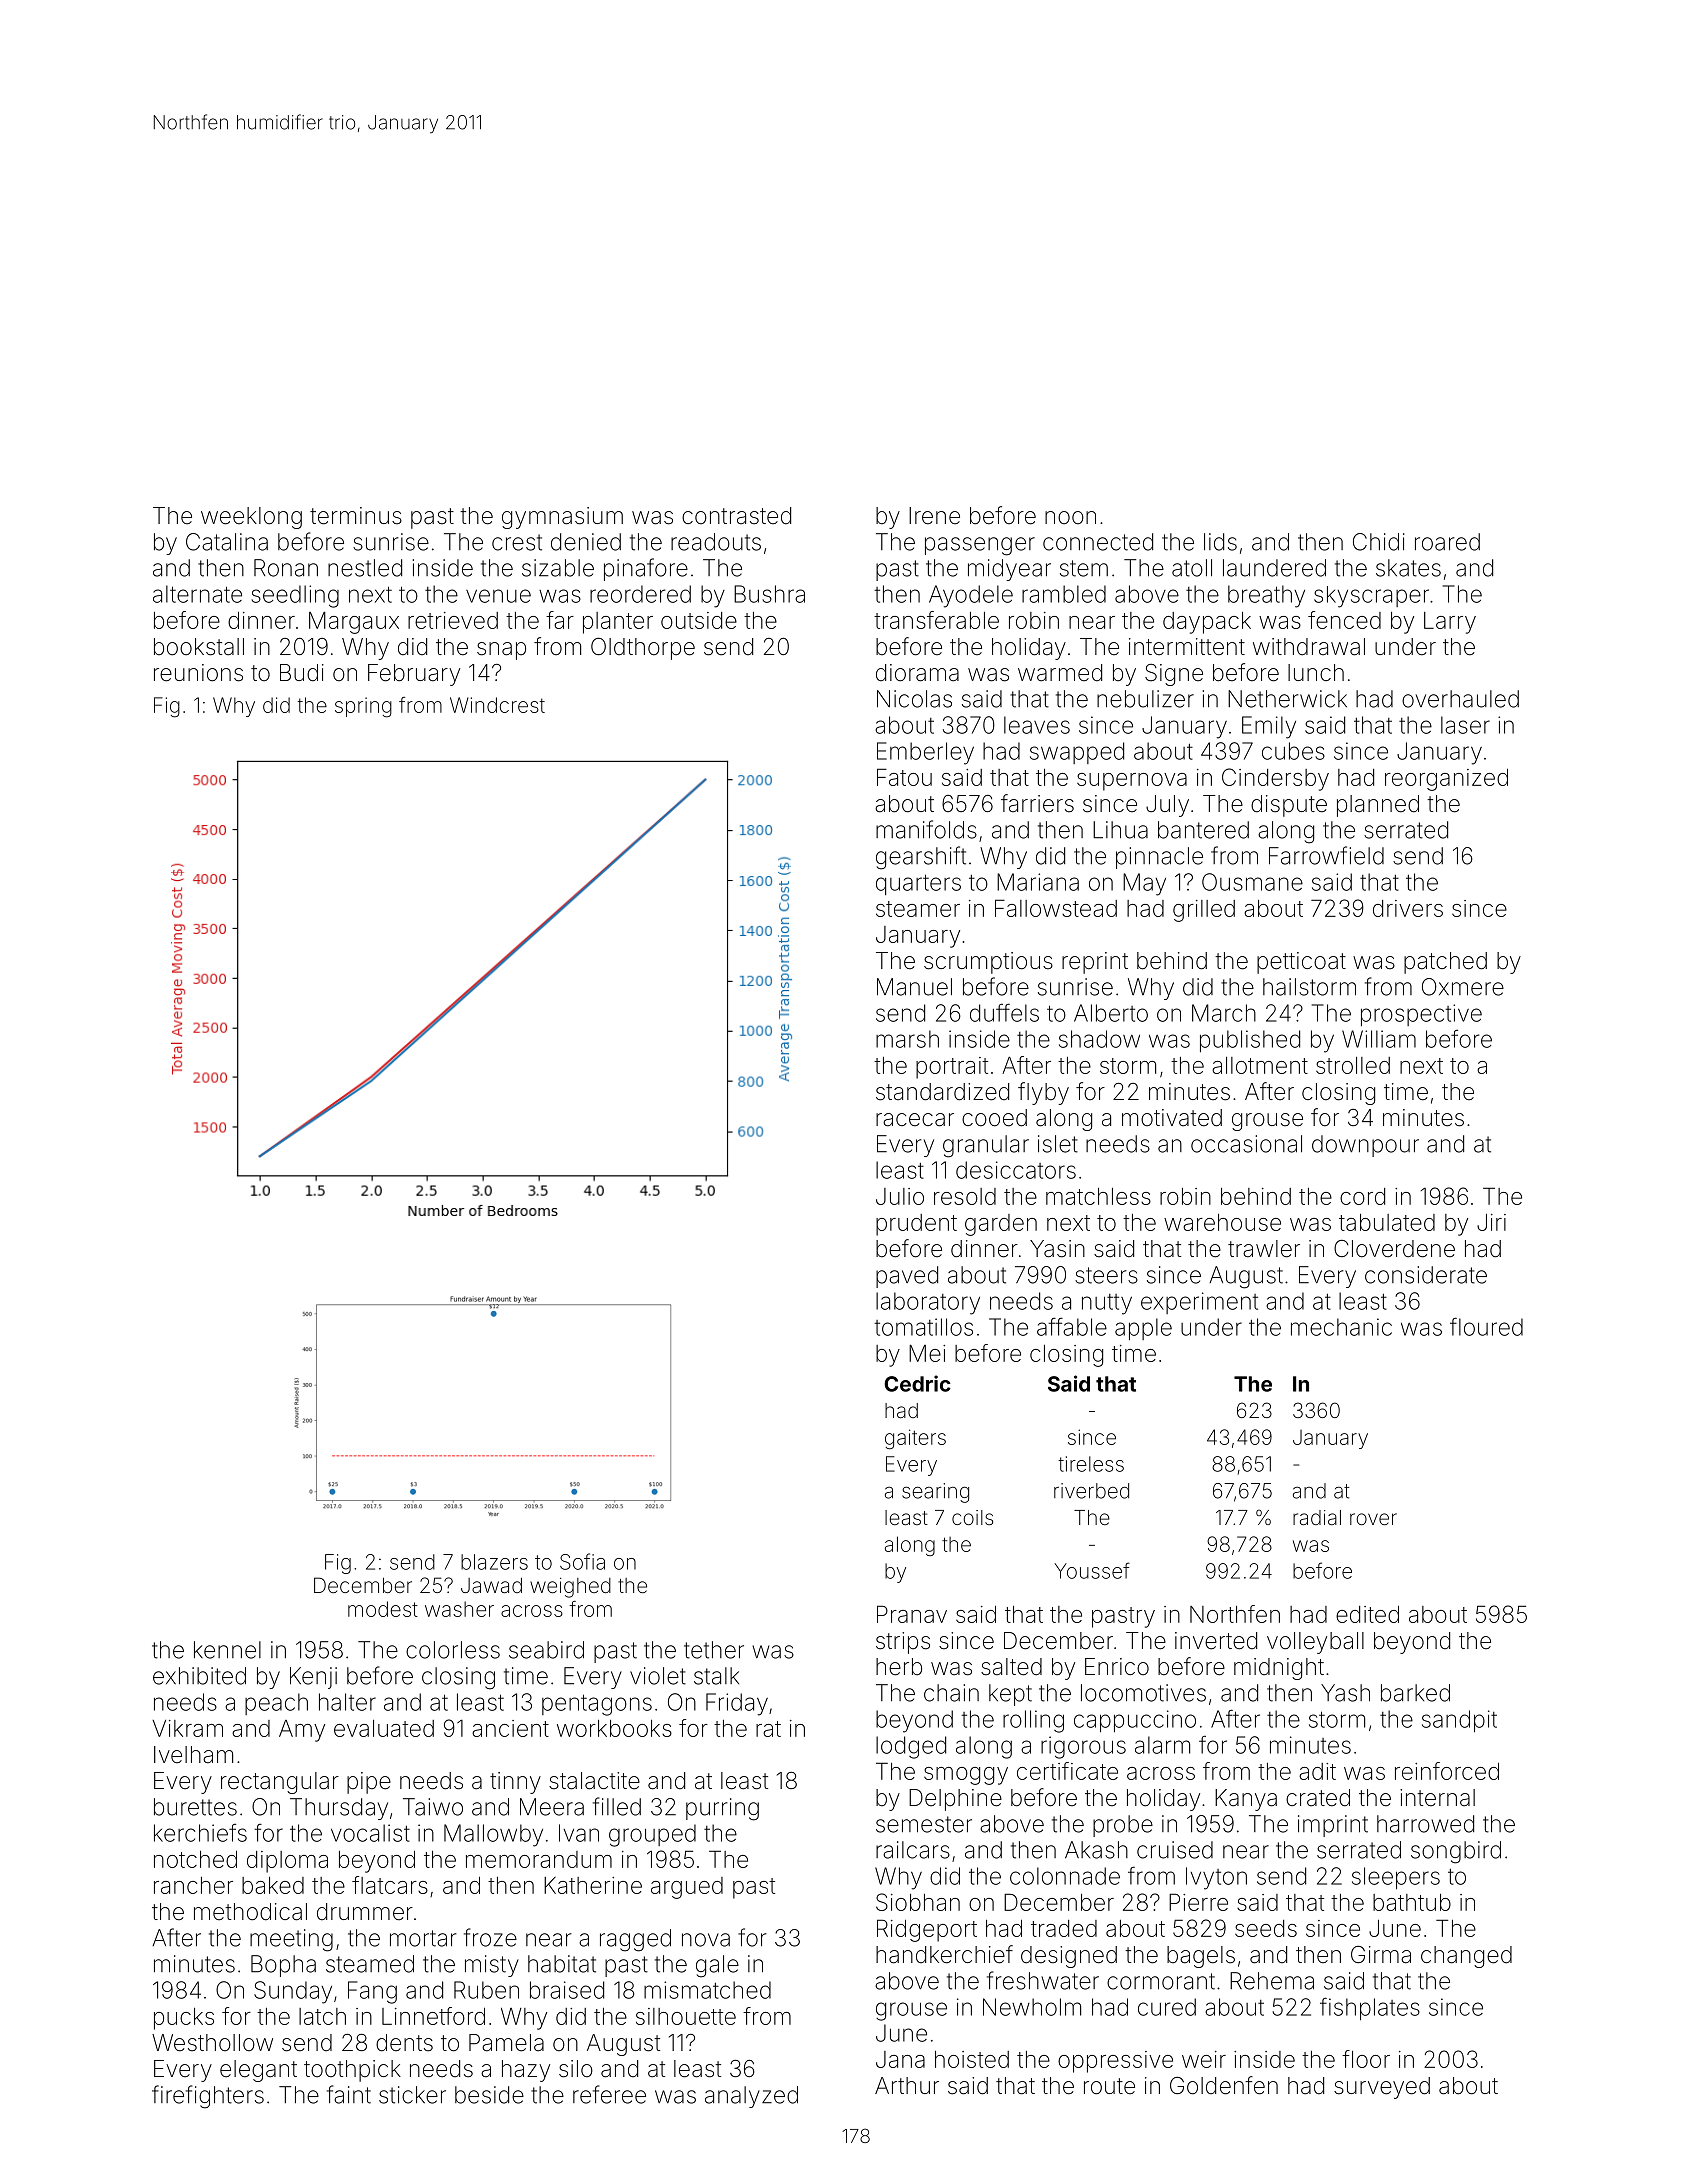  Describe the element at coordinates (1096, 1850) in the screenshot. I see `Akash` at that location.
